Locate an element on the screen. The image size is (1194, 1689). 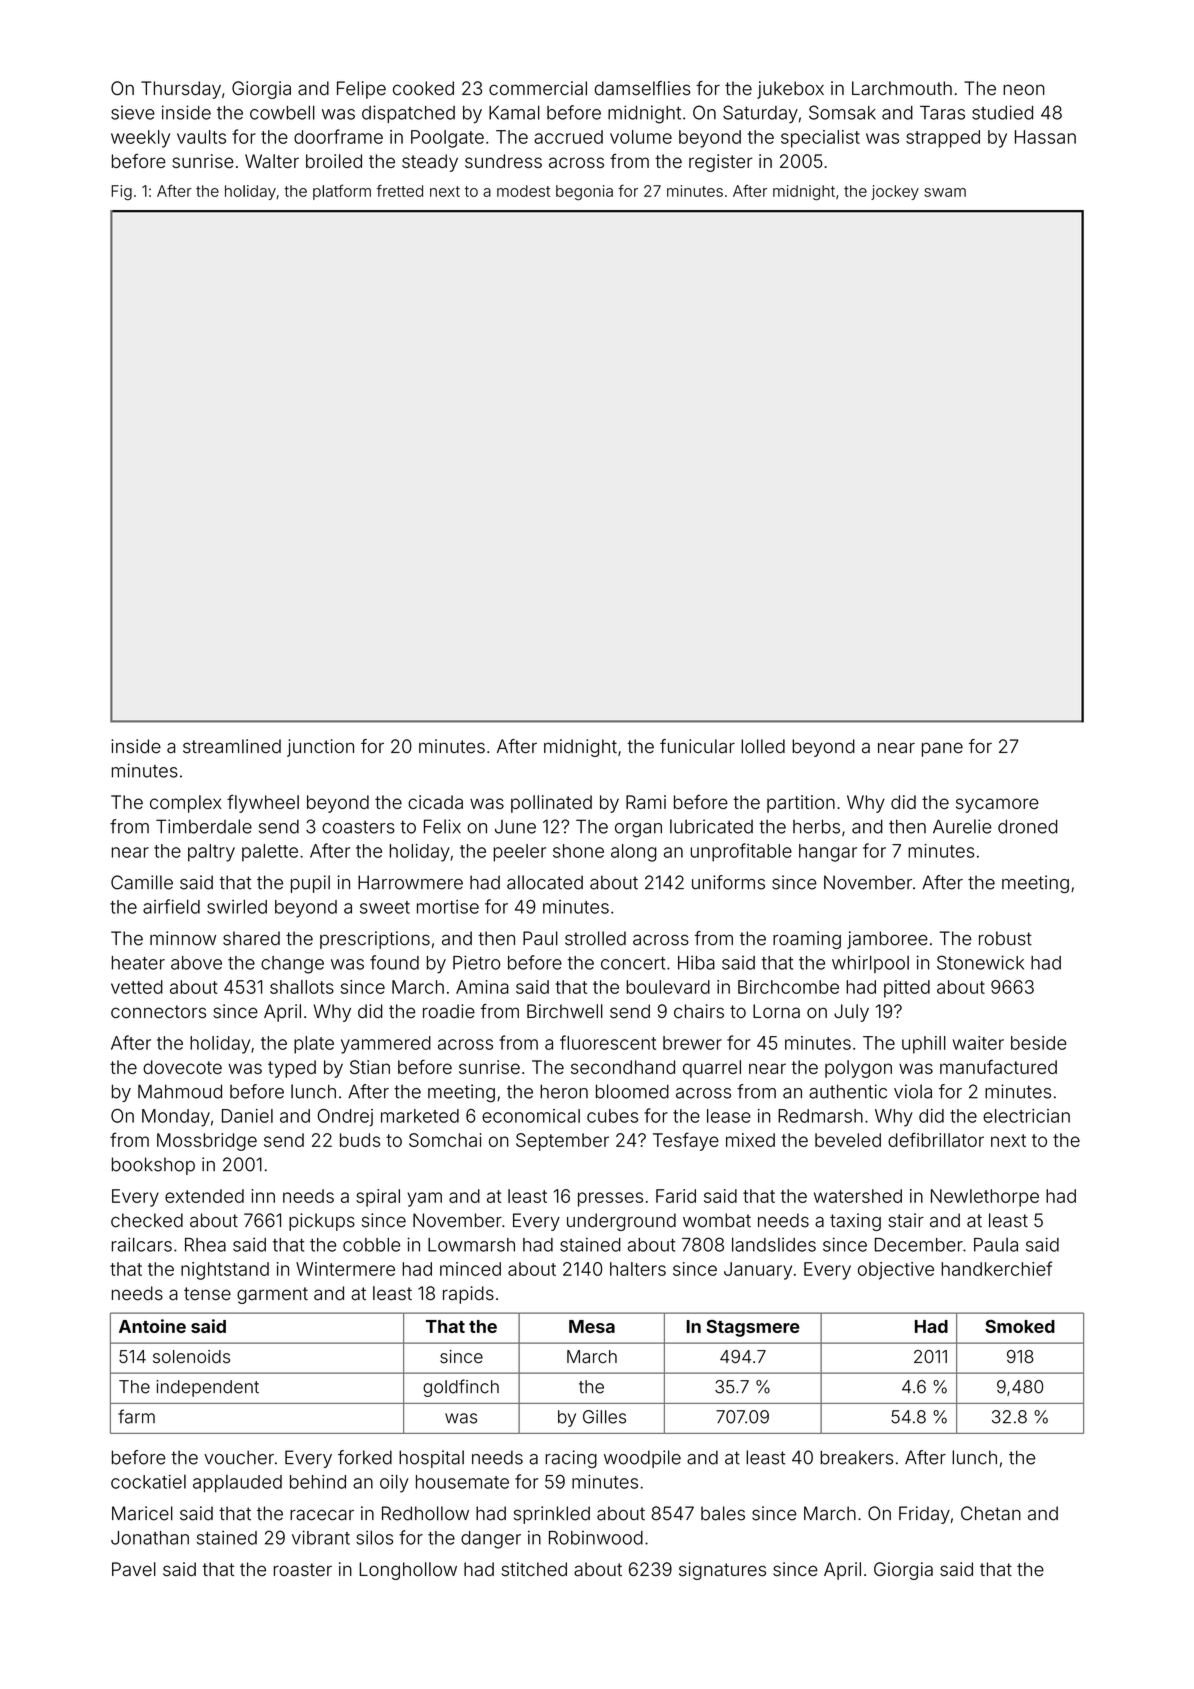
streamlined is located at coordinates (232, 746).
